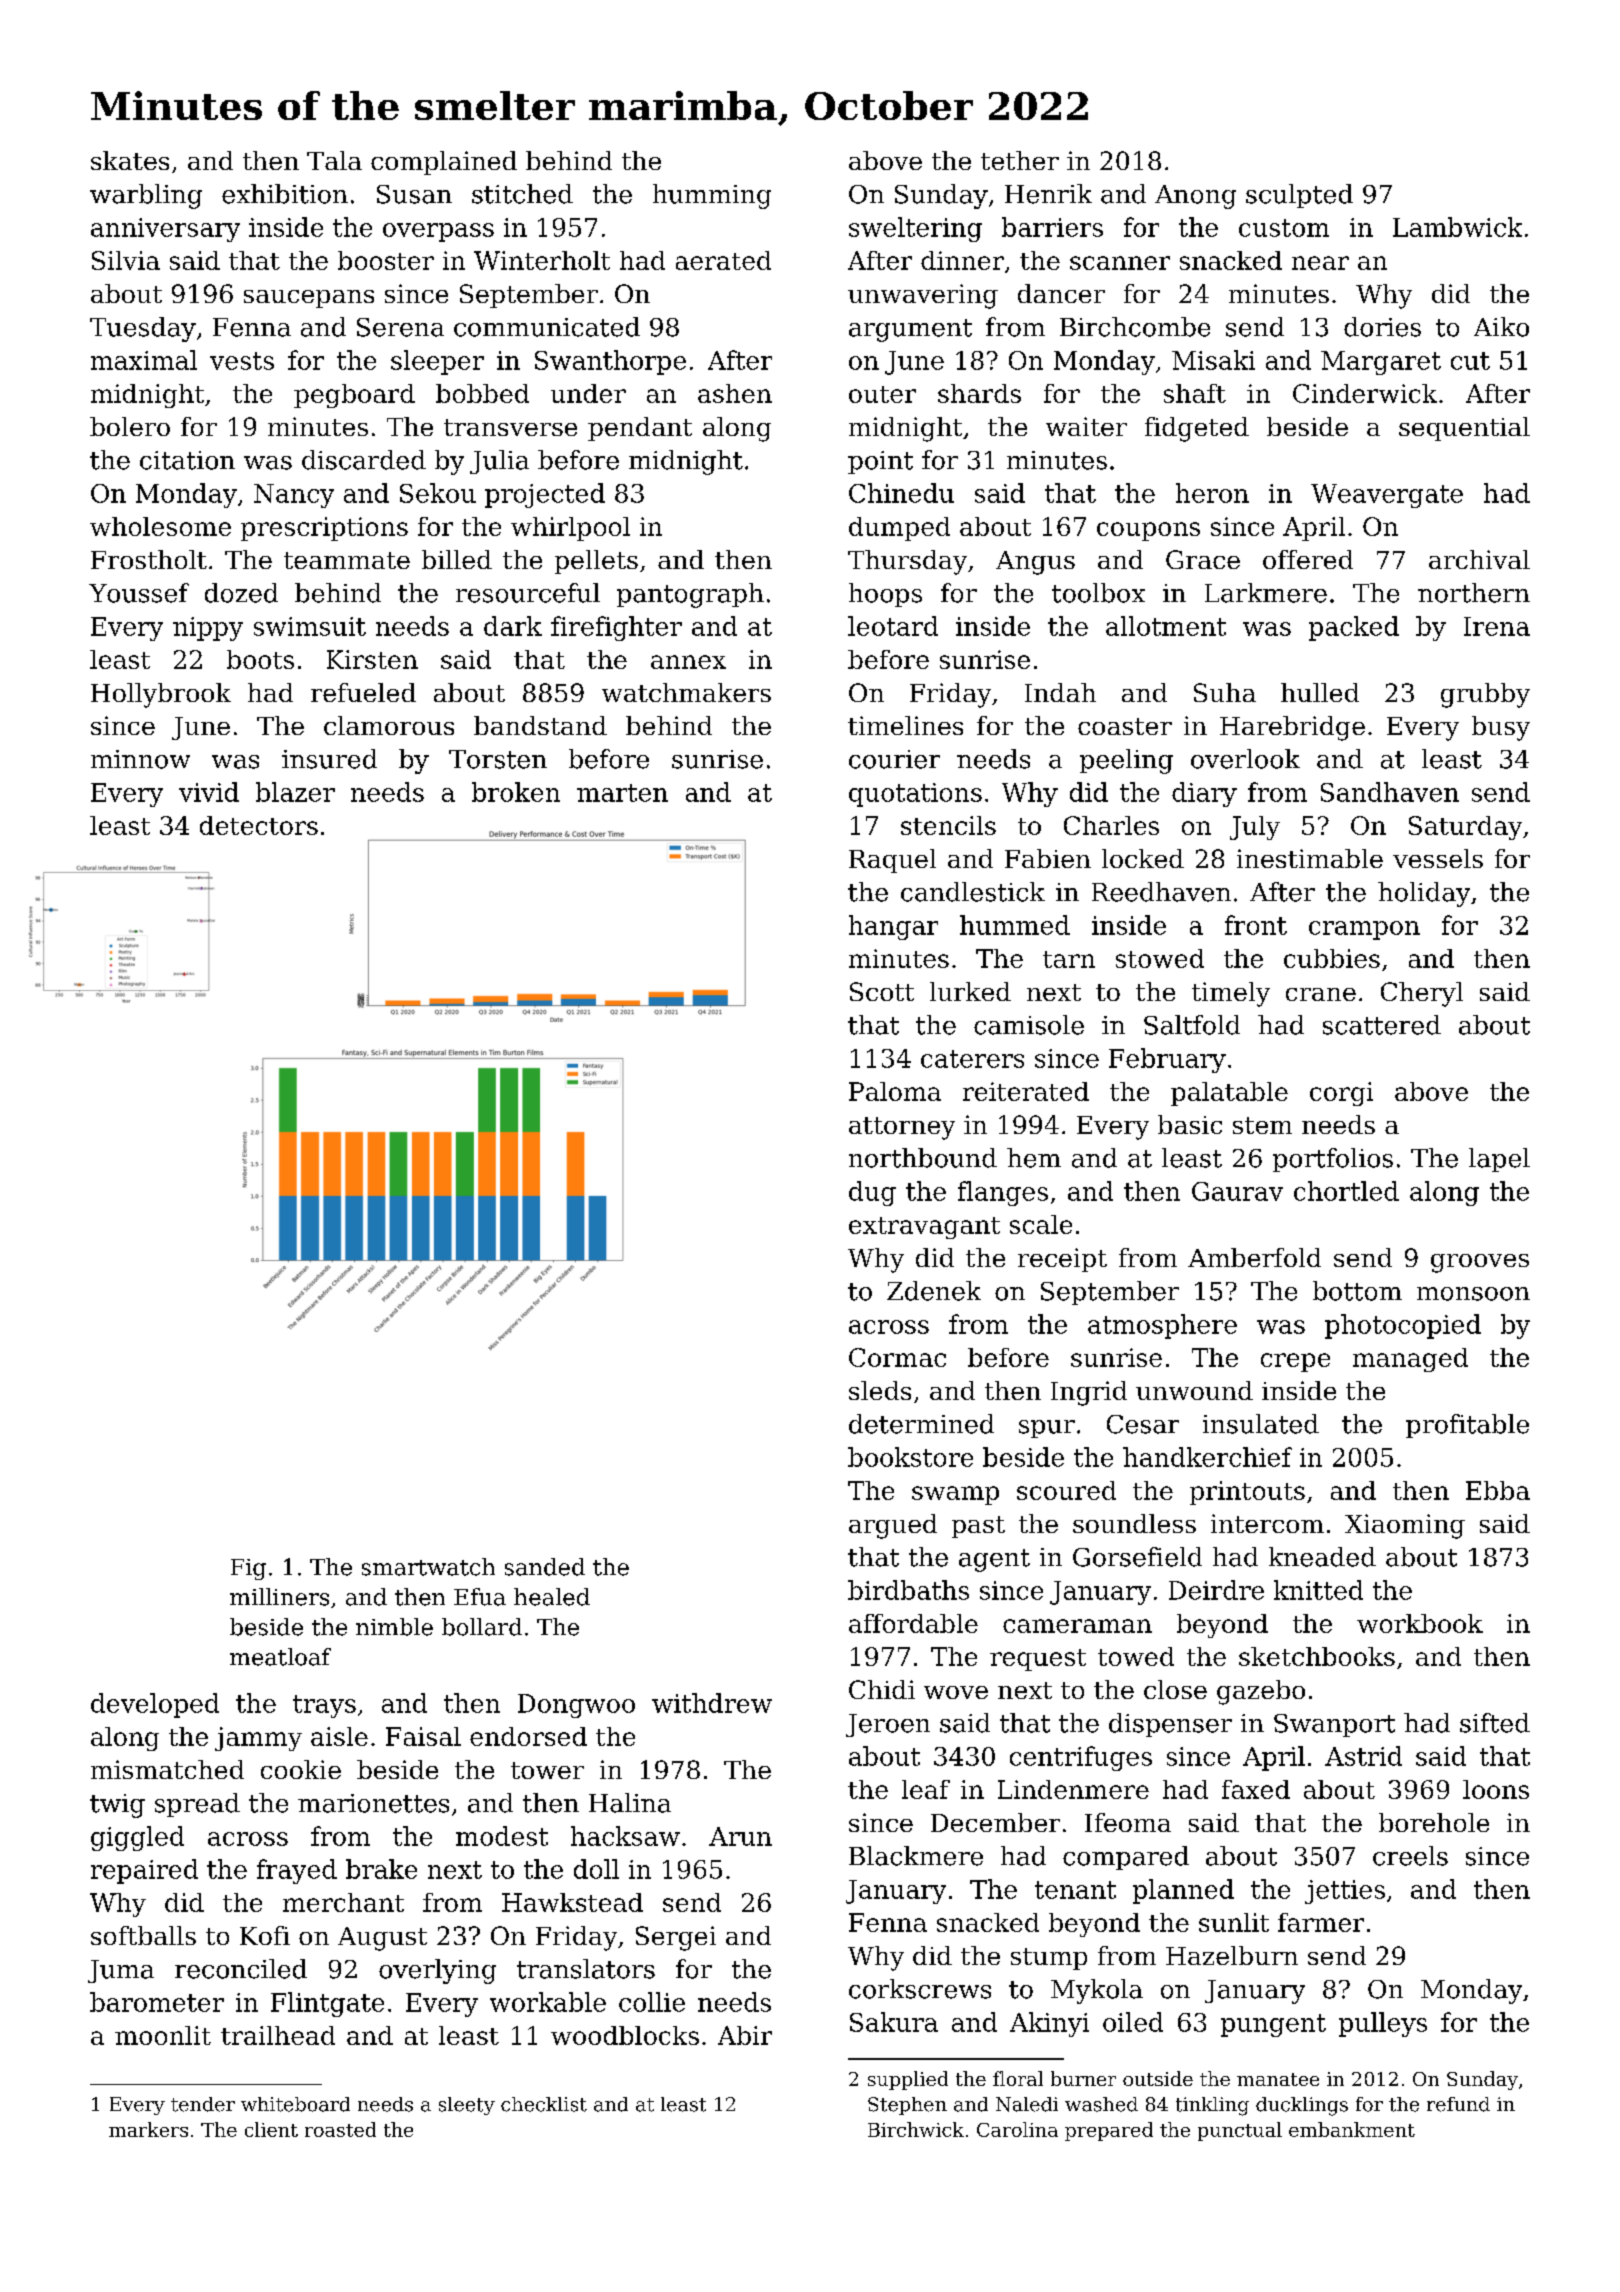  I want to click on milliners, so click(279, 1597).
